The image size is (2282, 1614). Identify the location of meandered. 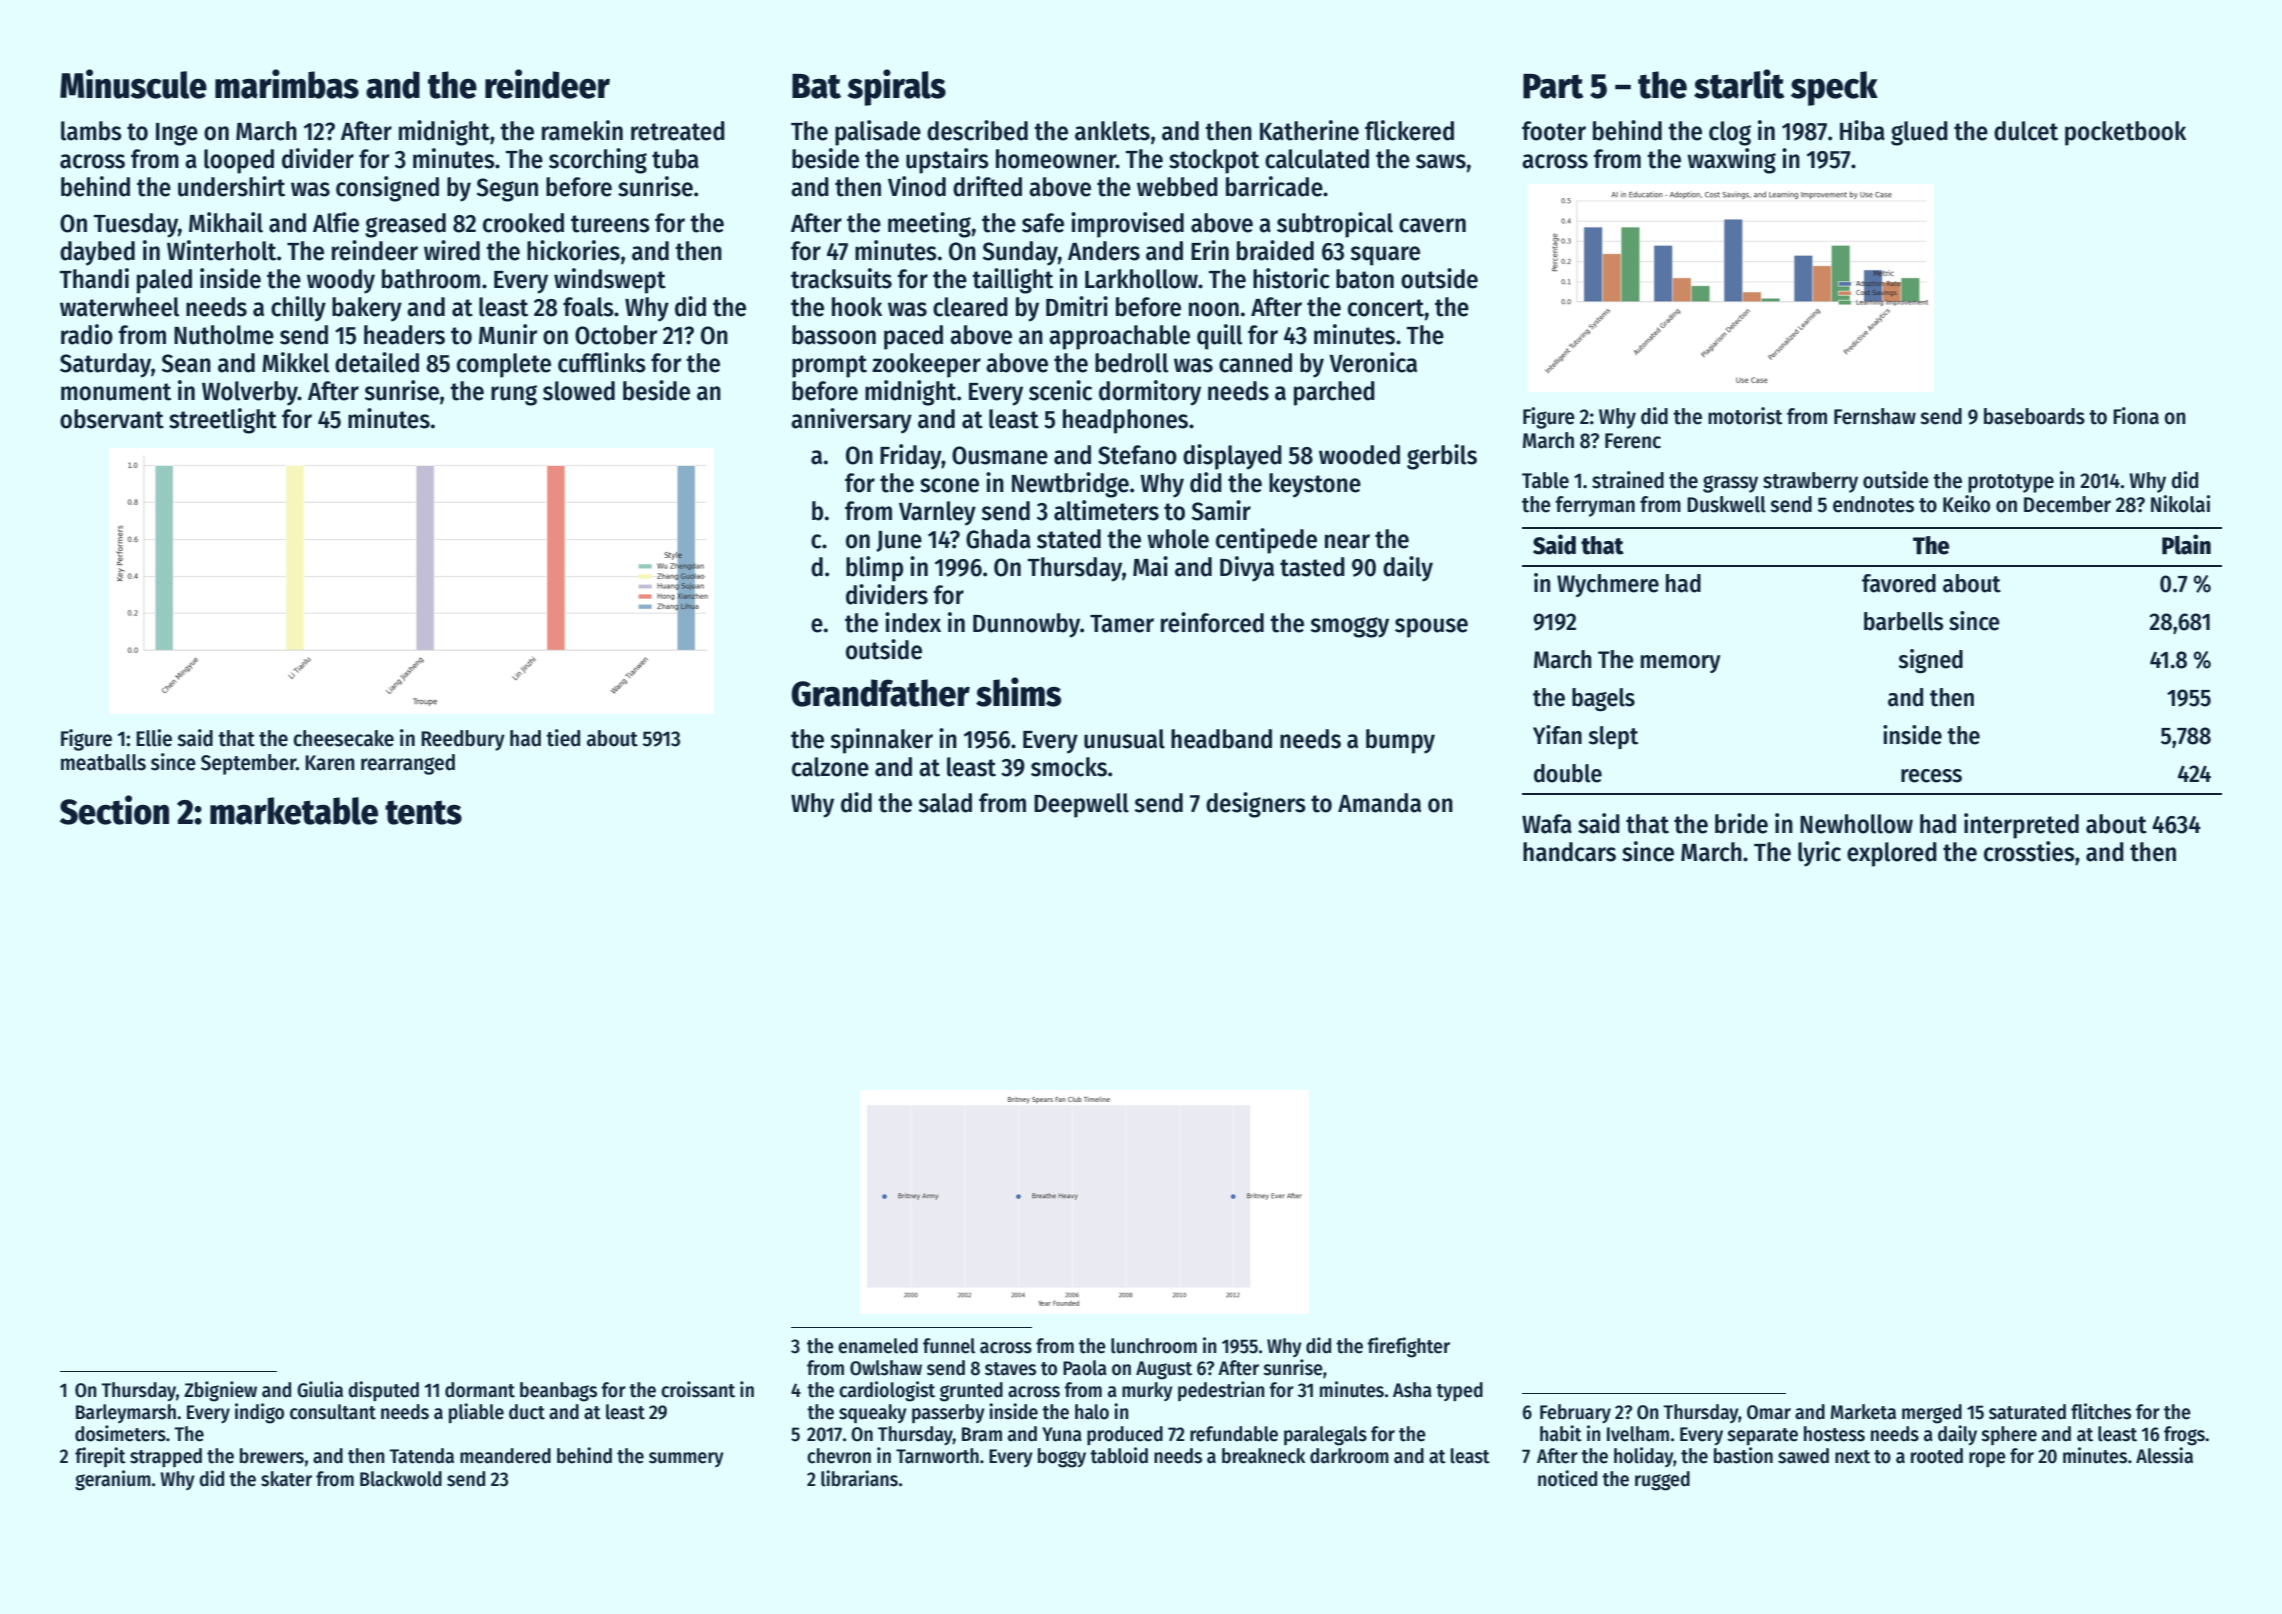
(505, 1456).
